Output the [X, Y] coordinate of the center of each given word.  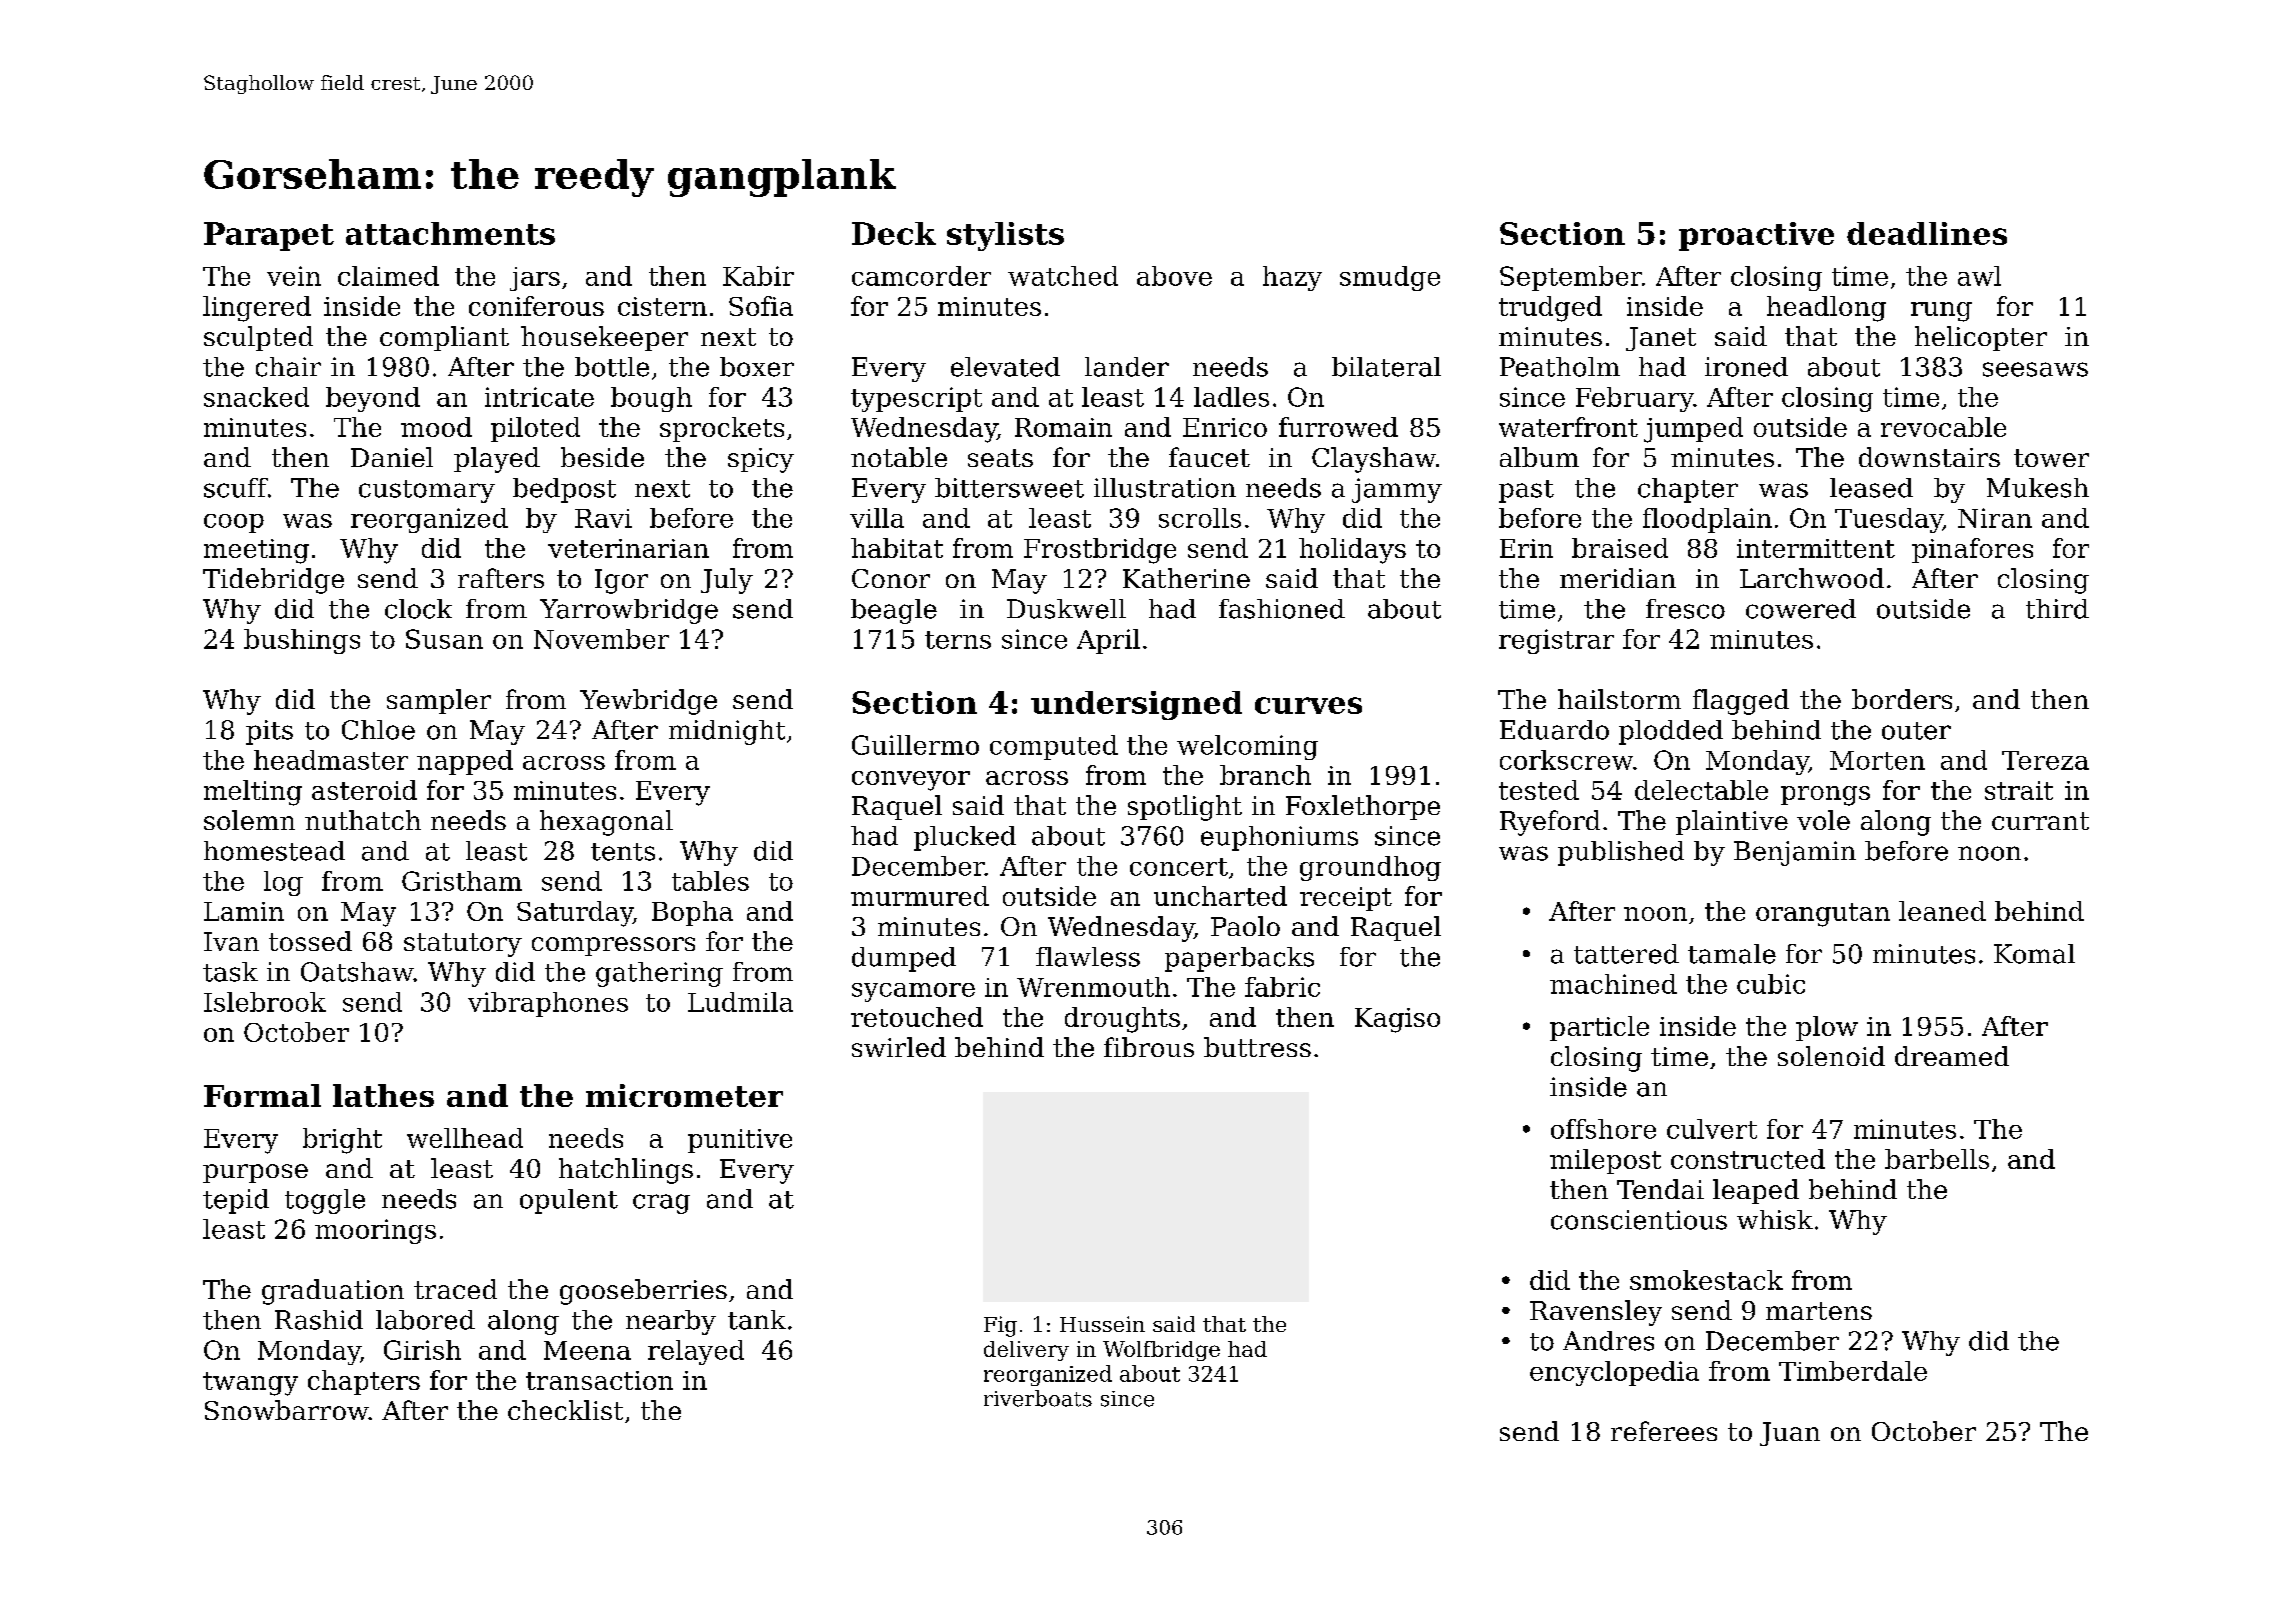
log [283, 883]
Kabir [758, 276]
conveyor [911, 781]
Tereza [2045, 760]
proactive [1756, 236]
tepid [236, 1201]
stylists [1005, 236]
